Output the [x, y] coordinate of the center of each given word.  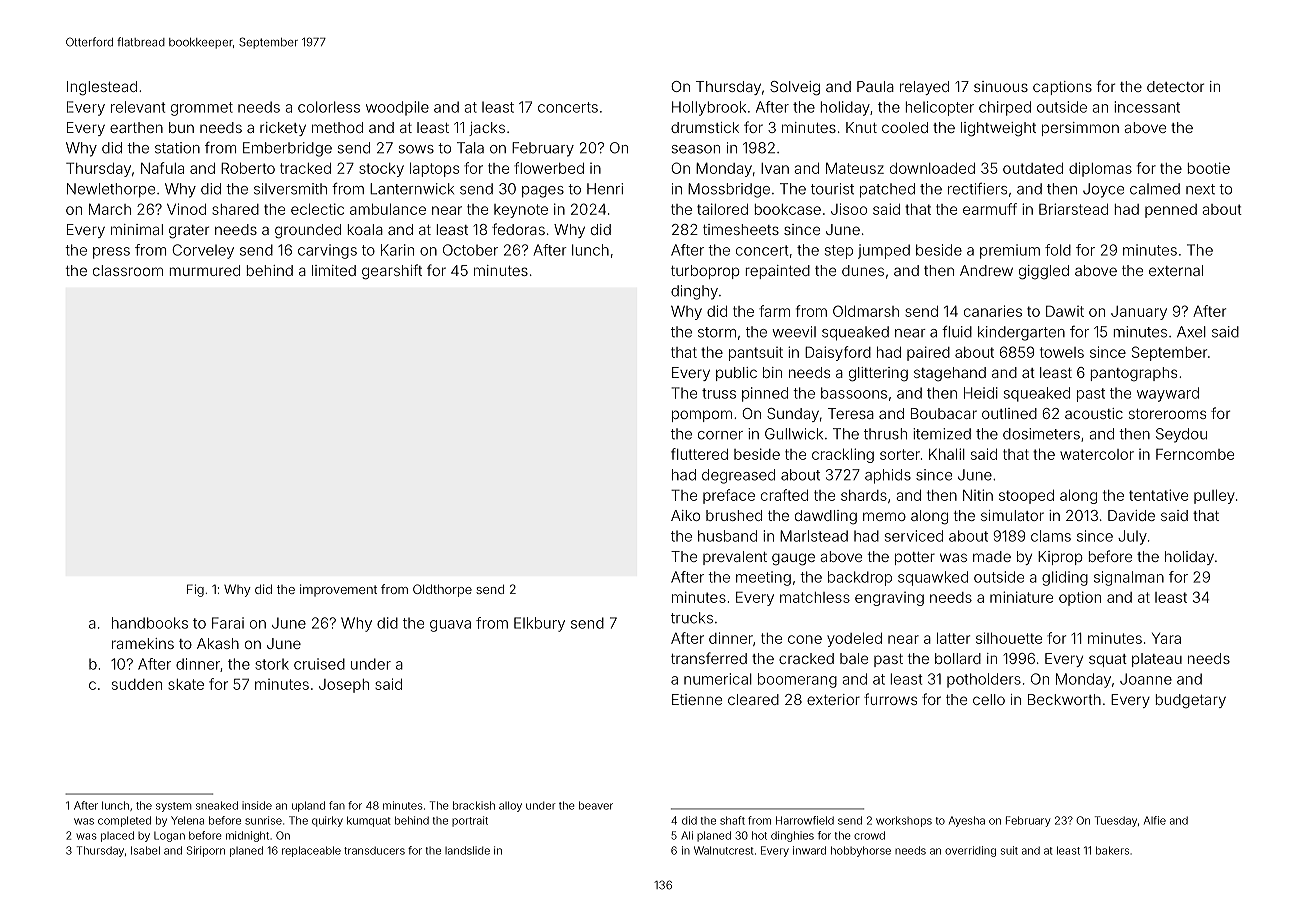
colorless [329, 107]
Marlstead [814, 536]
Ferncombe [1195, 454]
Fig [195, 590]
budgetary [1191, 701]
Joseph [344, 686]
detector [1175, 86]
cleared [753, 699]
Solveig [795, 88]
